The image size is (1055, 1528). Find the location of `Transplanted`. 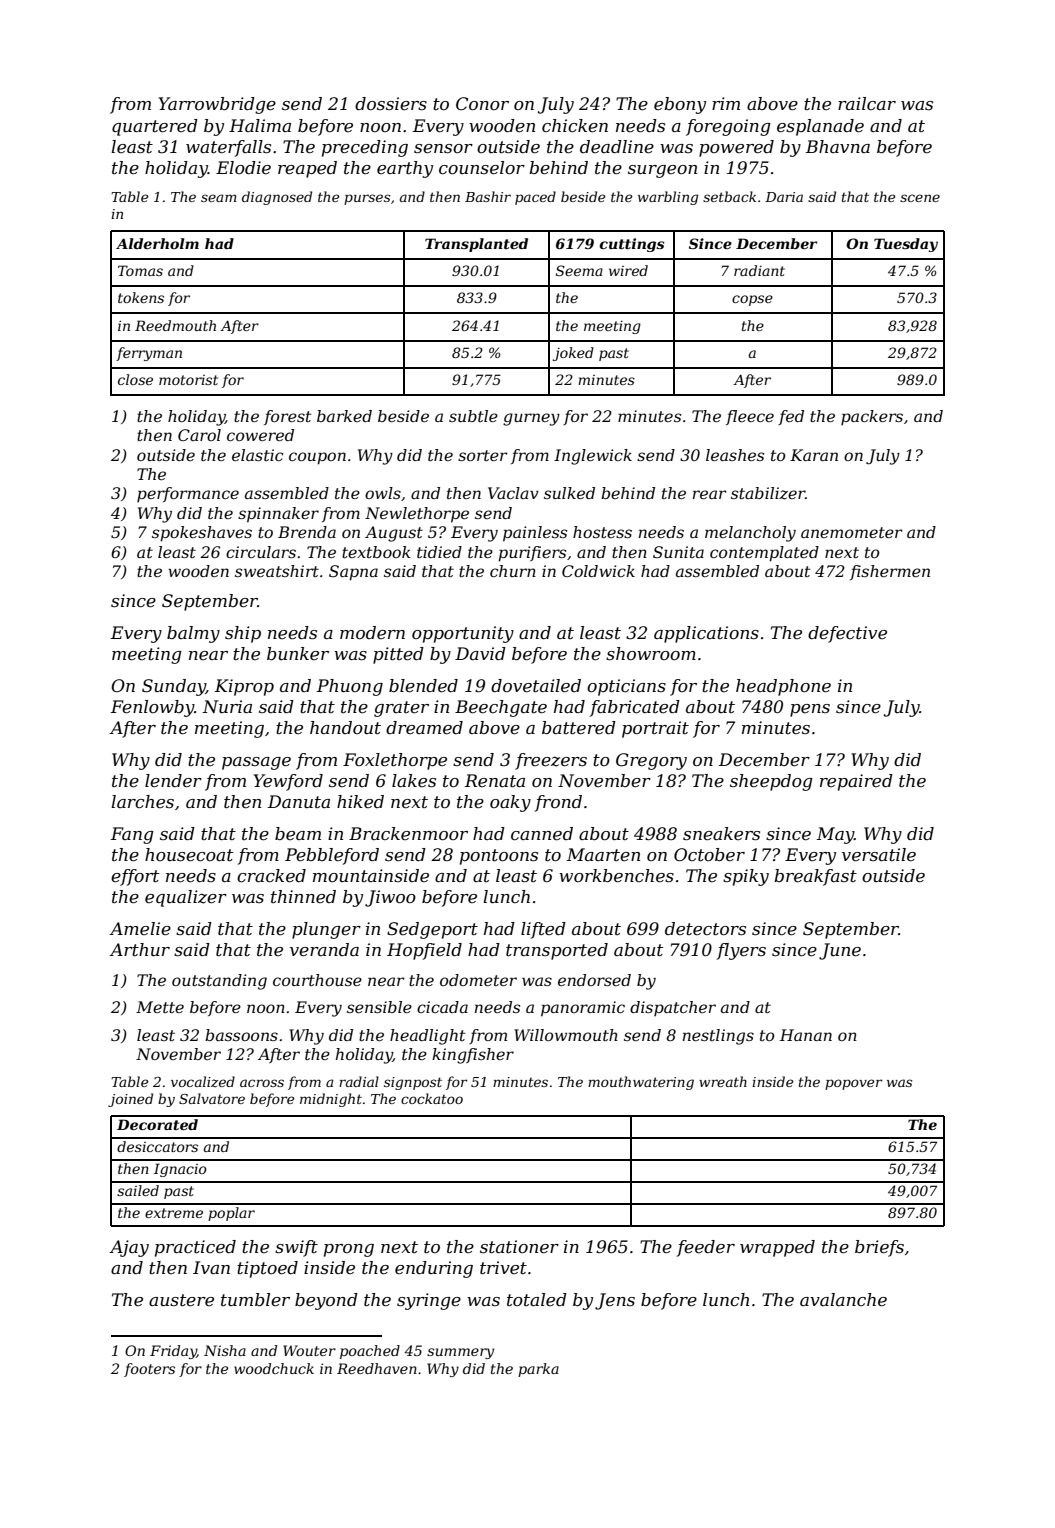

Transplanted is located at coordinates (476, 245).
